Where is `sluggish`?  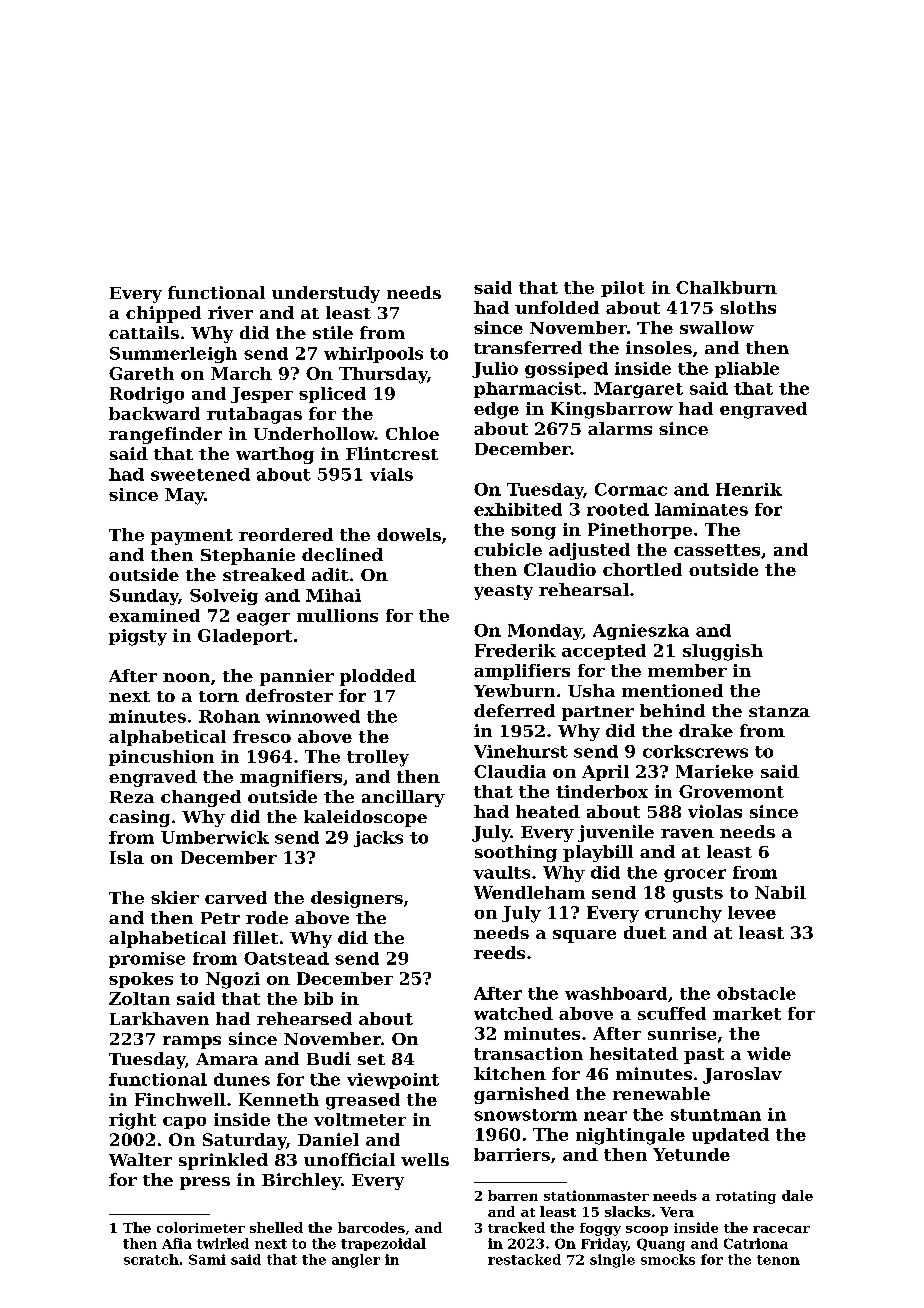
sluggish is located at coordinates (723, 652).
